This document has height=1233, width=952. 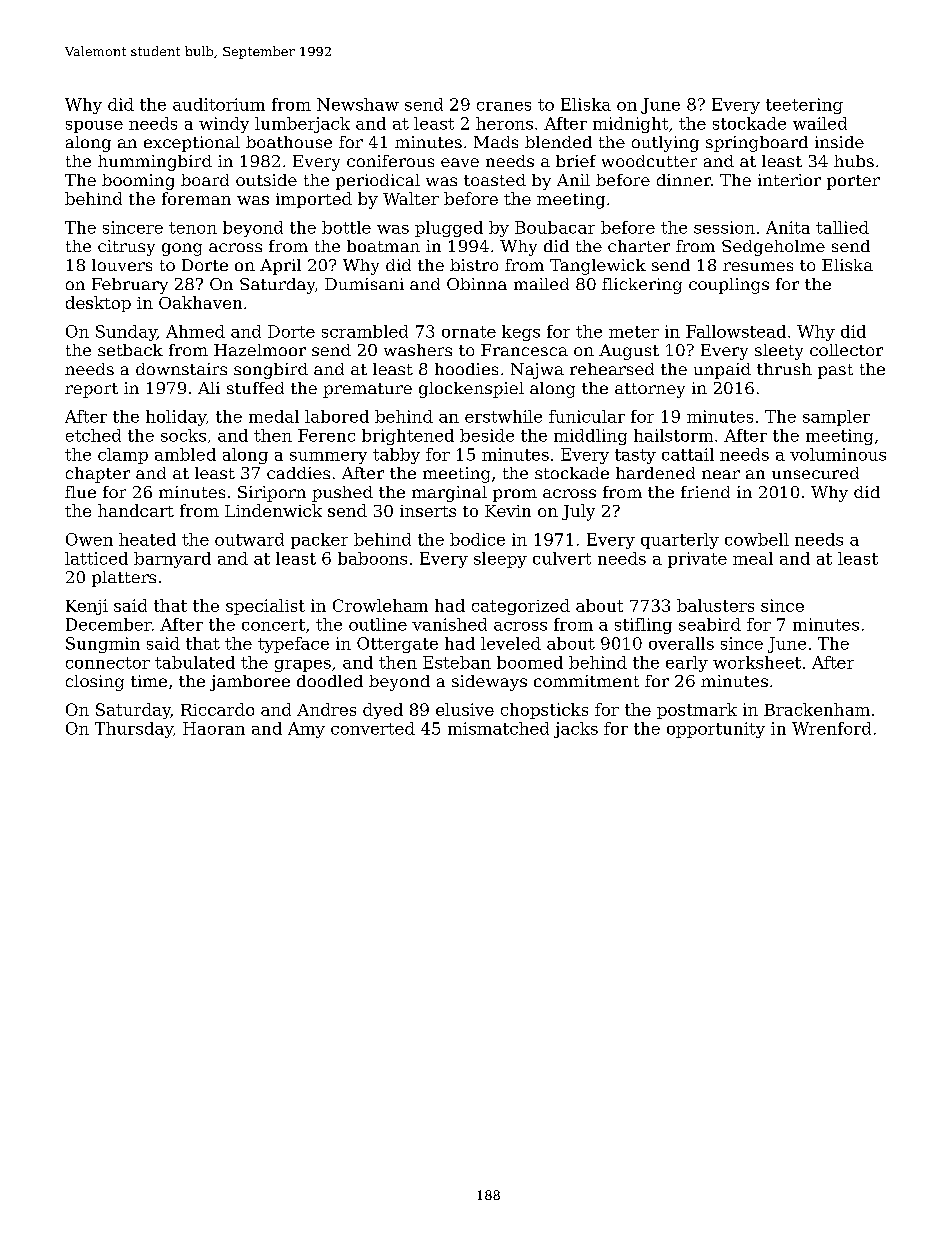 What do you see at coordinates (94, 127) in the document?
I see `spouse` at bounding box center [94, 127].
